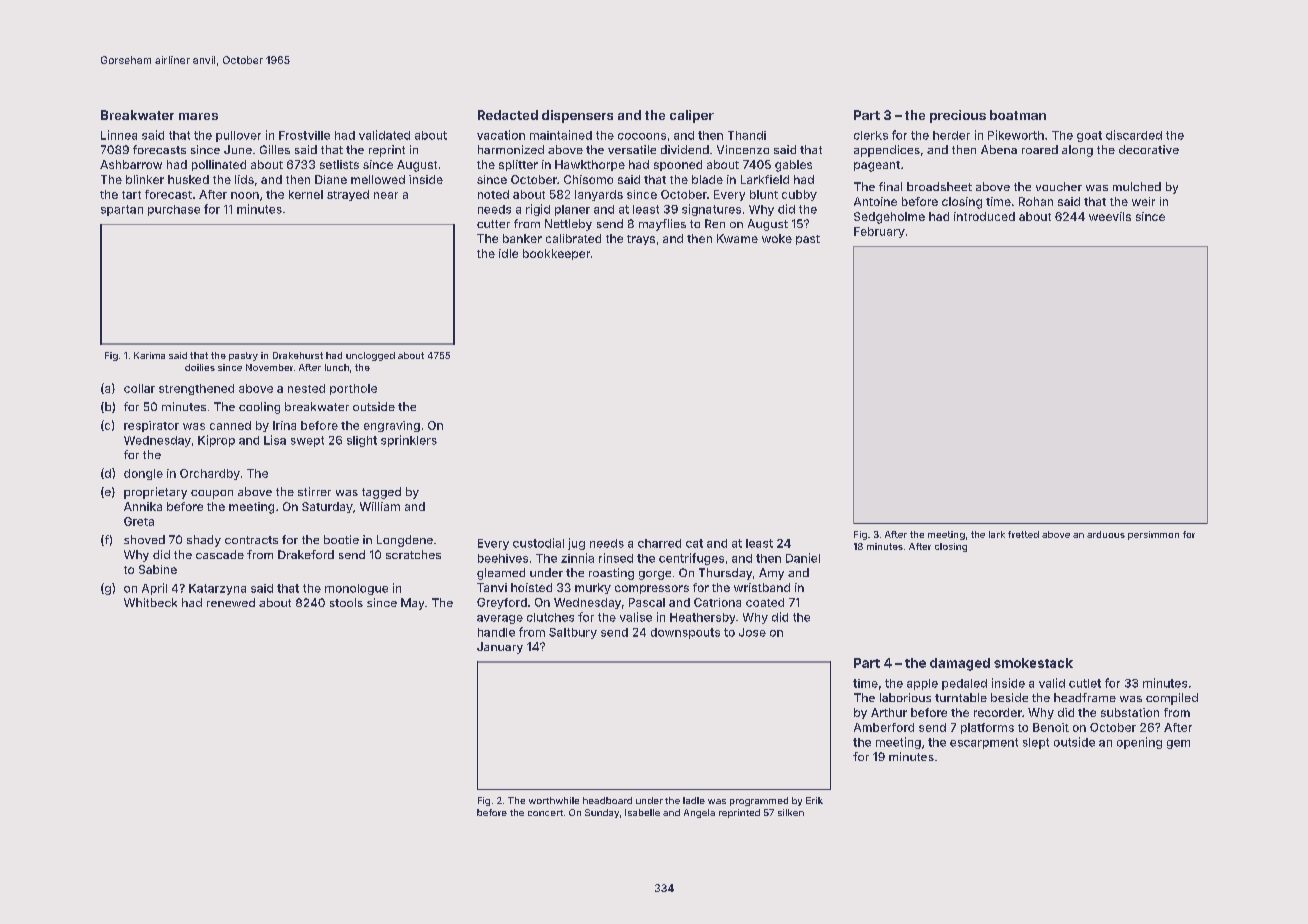  What do you see at coordinates (500, 648) in the screenshot?
I see `January` at bounding box center [500, 648].
